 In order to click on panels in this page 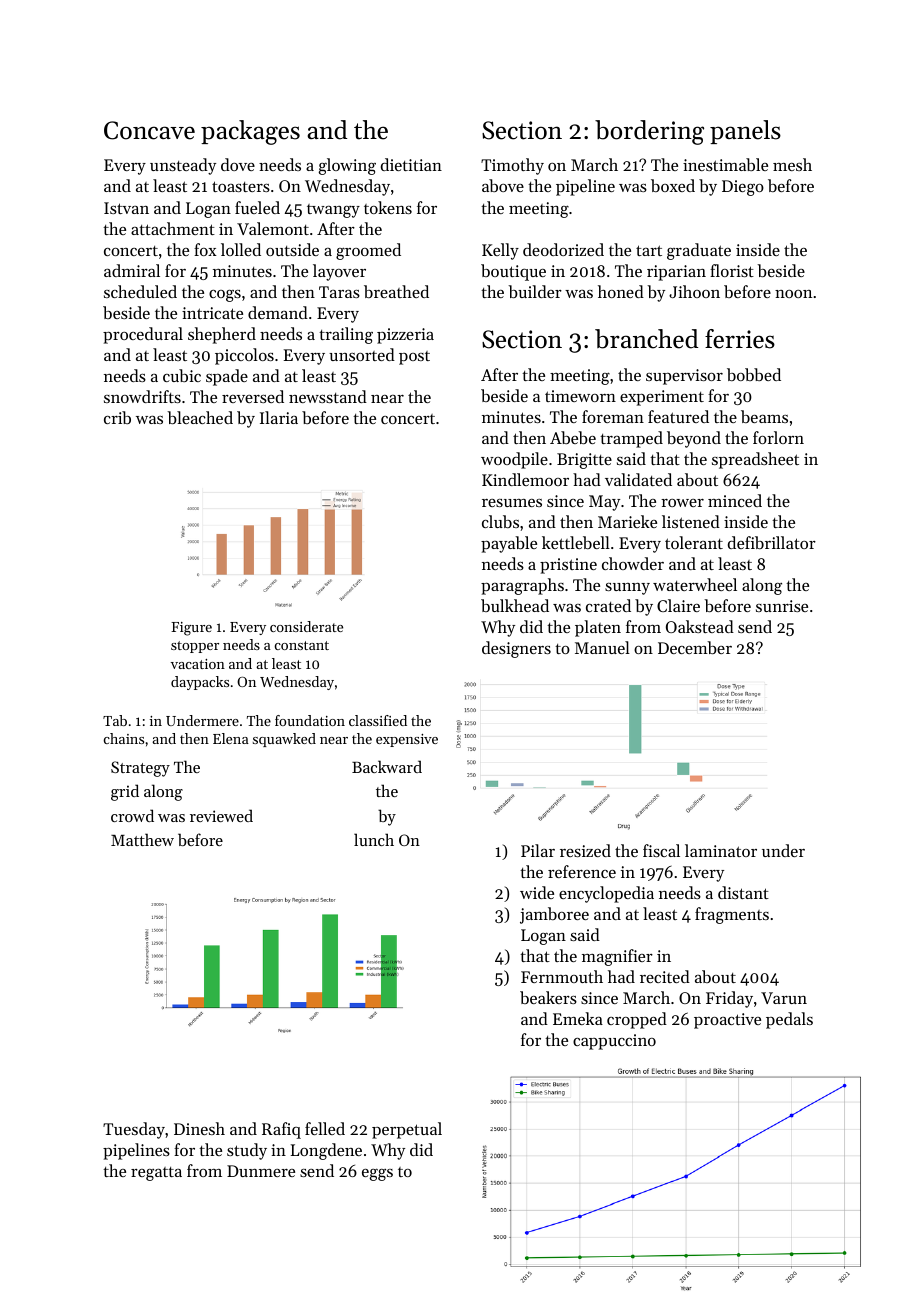, I will do `click(745, 132)`.
